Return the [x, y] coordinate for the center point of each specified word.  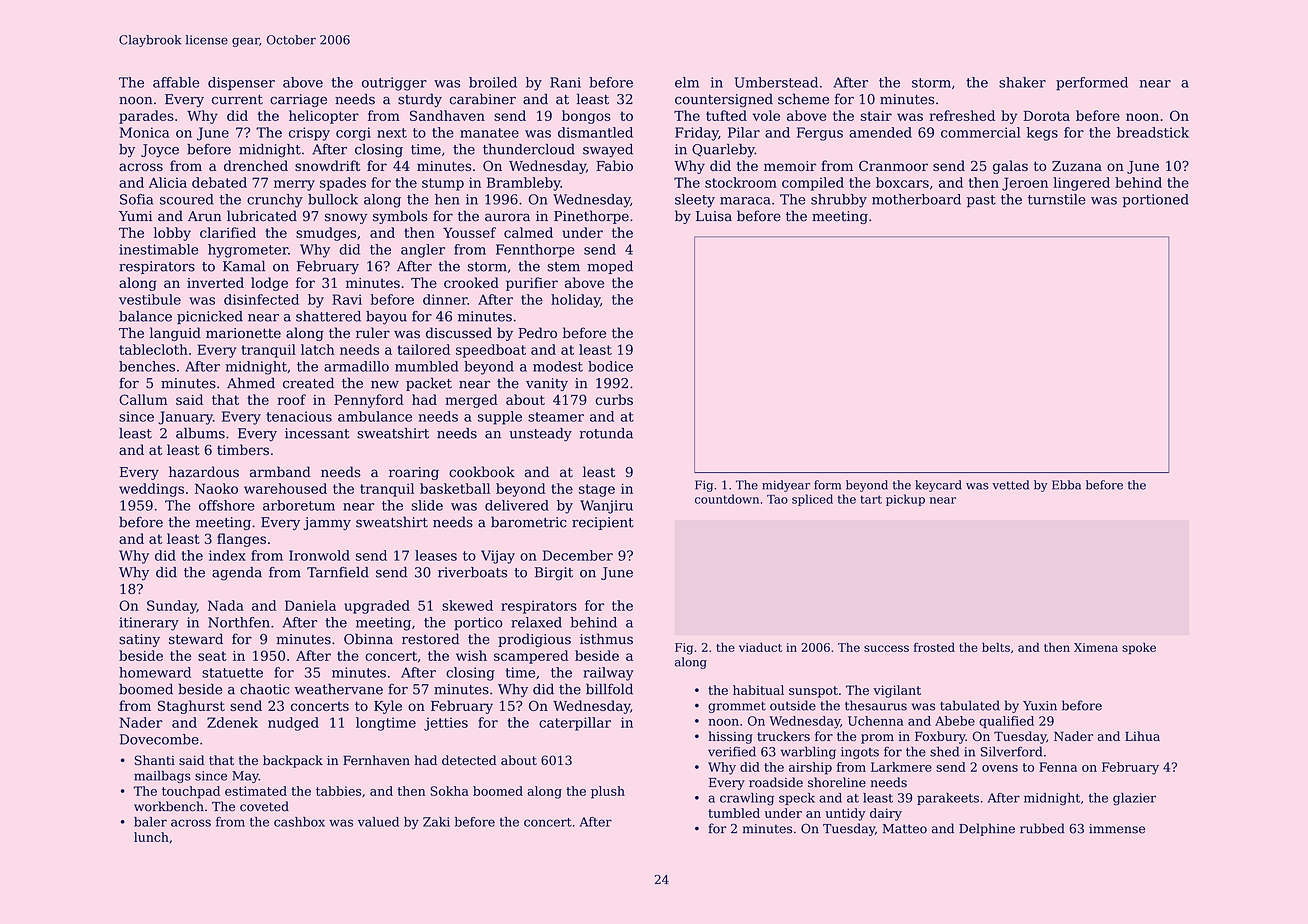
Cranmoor [893, 165]
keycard [938, 486]
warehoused [285, 488]
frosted [934, 647]
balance [145, 316]
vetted [1010, 485]
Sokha [449, 791]
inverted [215, 282]
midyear [786, 486]
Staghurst [191, 707]
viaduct [760, 647]
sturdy [420, 100]
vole [766, 115]
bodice [610, 366]
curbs [614, 399]
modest [558, 366]
